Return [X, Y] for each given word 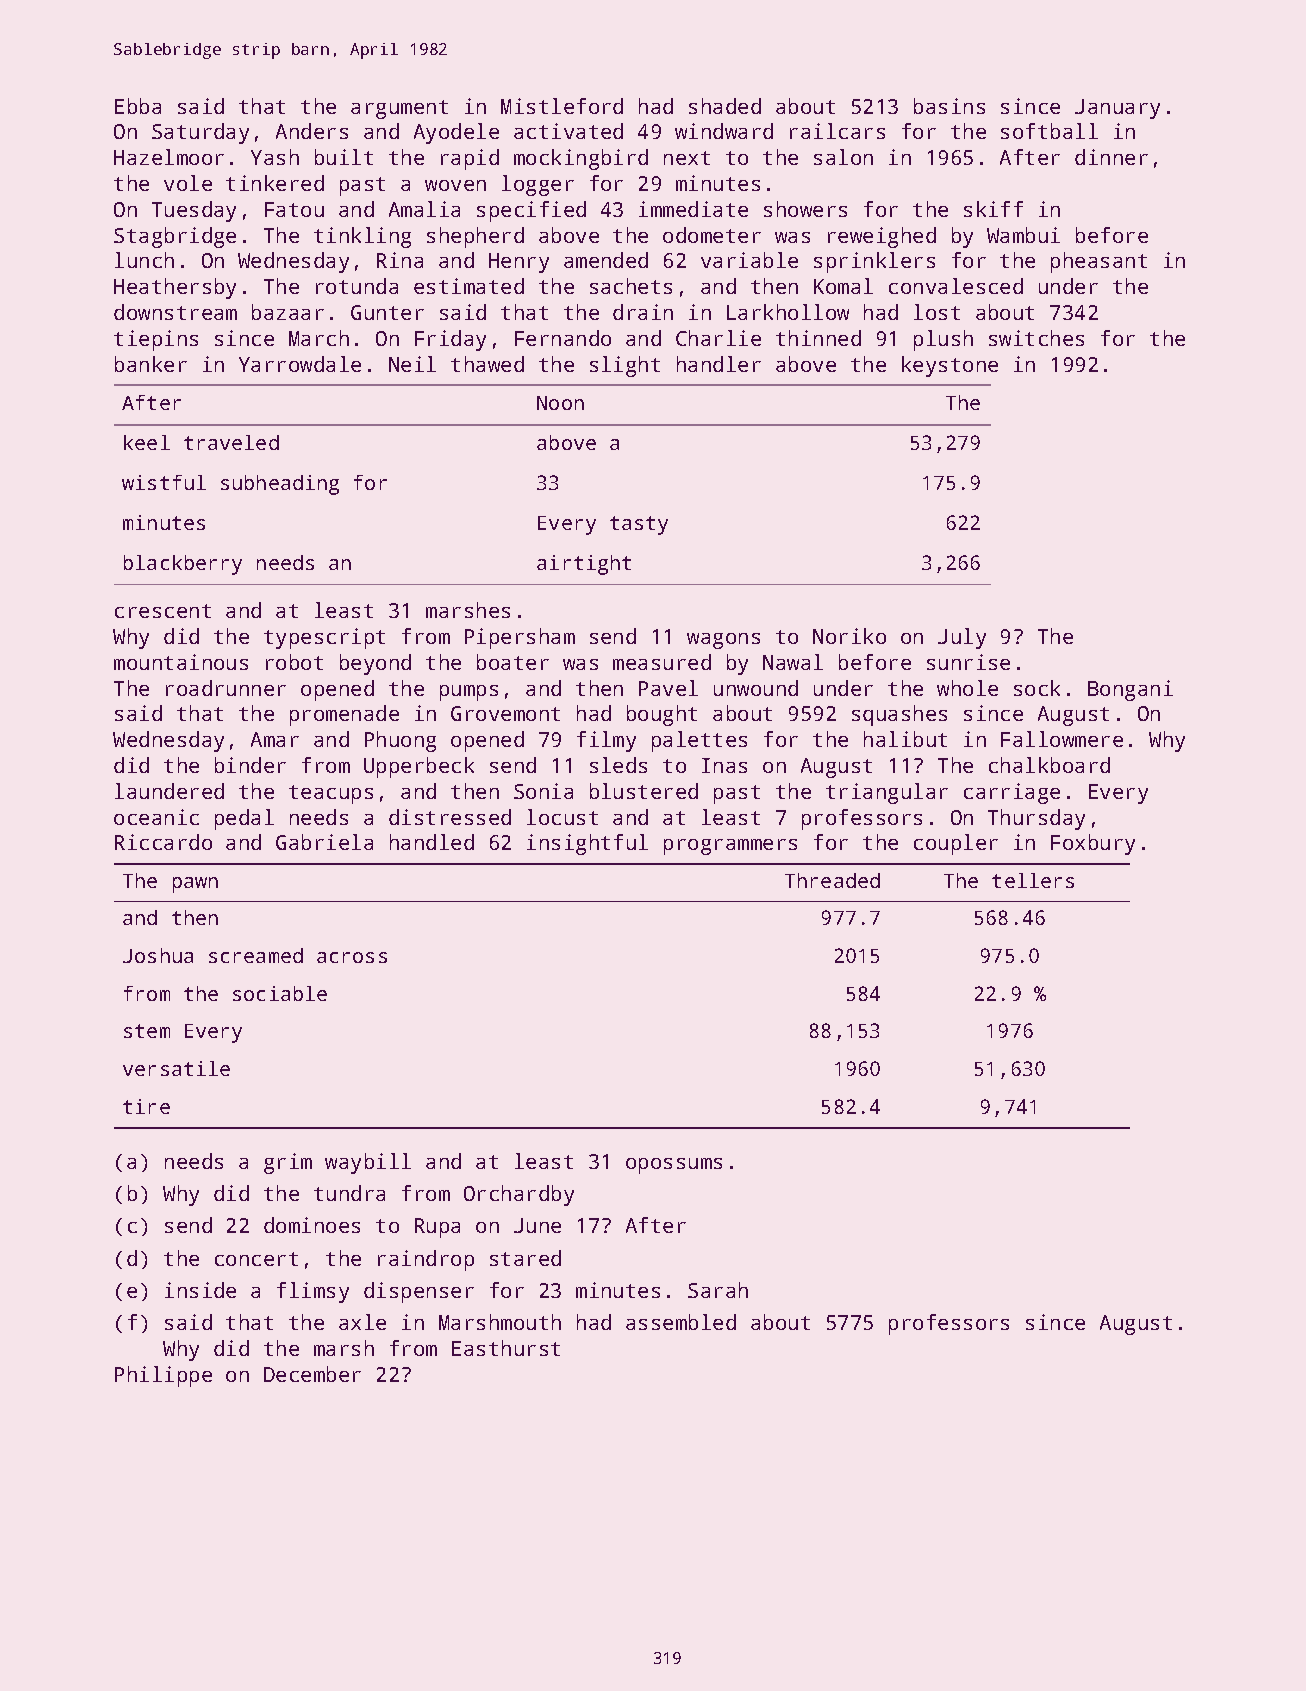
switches [1036, 338]
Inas [724, 765]
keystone [950, 366]
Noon [560, 403]
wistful [164, 482]
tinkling [362, 237]
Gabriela [324, 842]
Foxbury [1093, 844]
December [312, 1374]
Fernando [563, 338]
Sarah [718, 1290]
